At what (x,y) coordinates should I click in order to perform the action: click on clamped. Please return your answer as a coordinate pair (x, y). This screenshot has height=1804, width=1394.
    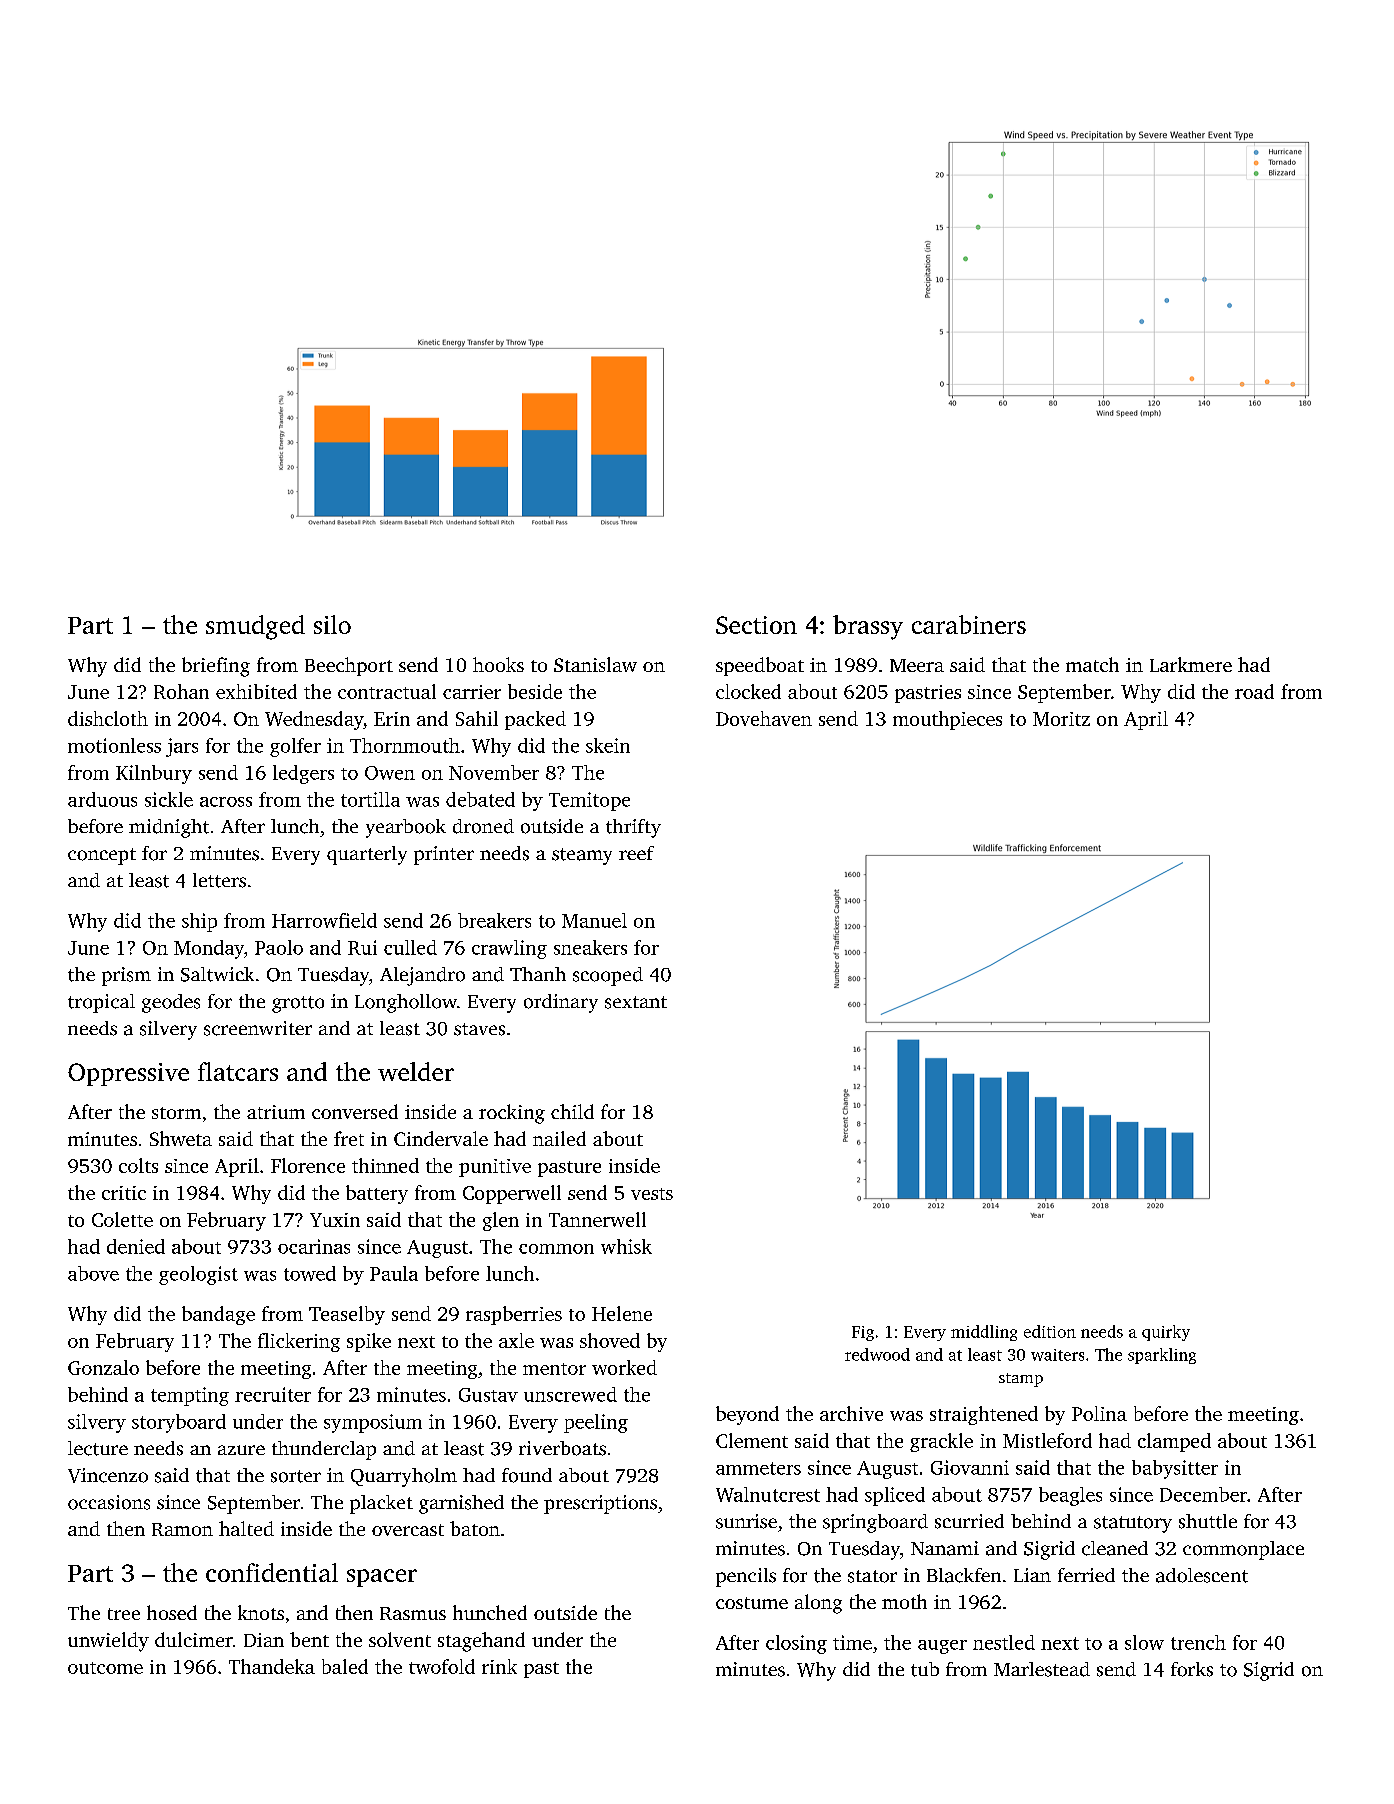
    Looking at the image, I should click on (1174, 1442).
